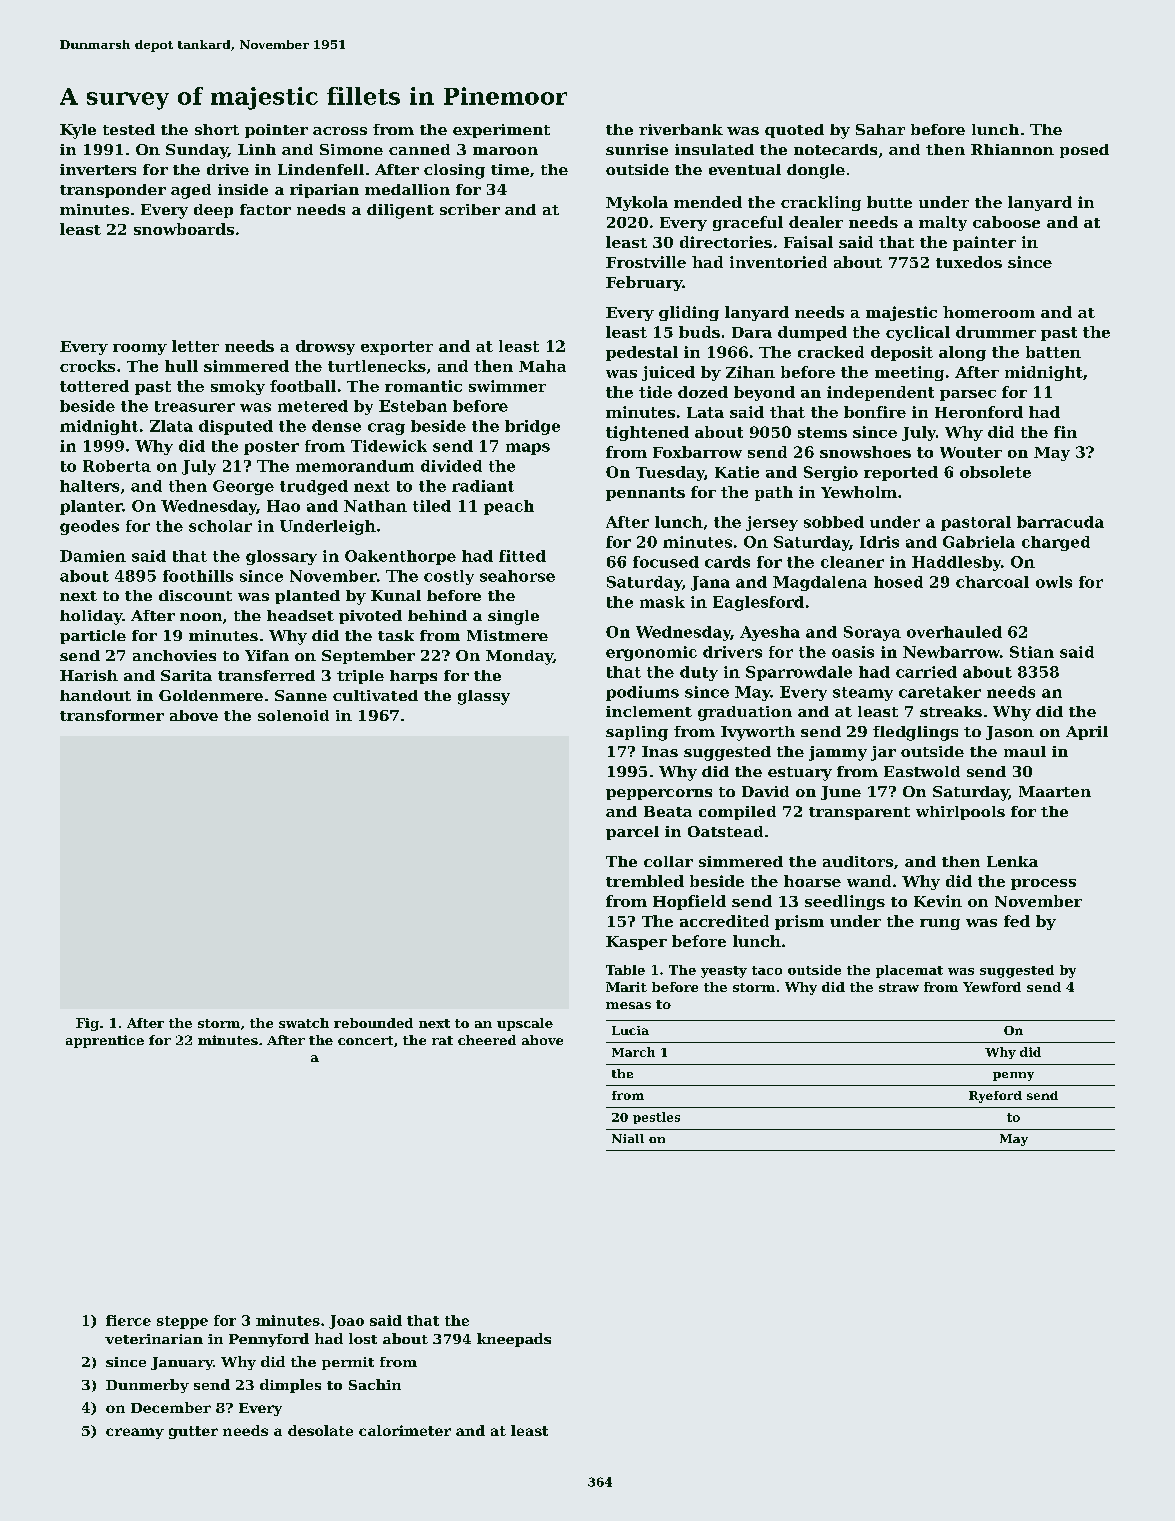 The height and width of the screenshot is (1521, 1175). I want to click on pointer, so click(276, 131).
